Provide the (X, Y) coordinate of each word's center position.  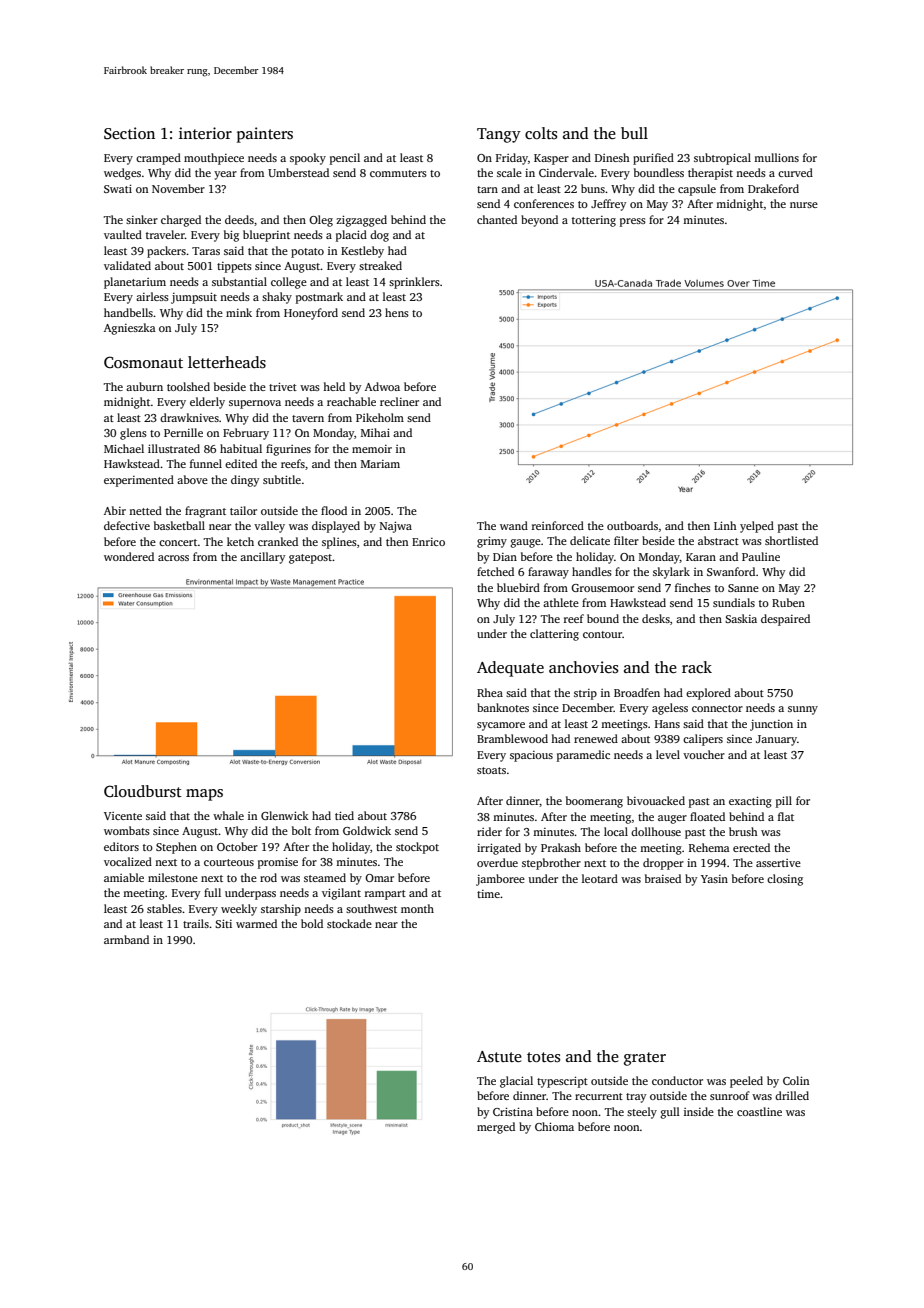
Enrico (428, 542)
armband (126, 939)
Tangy (499, 135)
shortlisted (791, 540)
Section (129, 133)
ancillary (262, 558)
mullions (776, 157)
